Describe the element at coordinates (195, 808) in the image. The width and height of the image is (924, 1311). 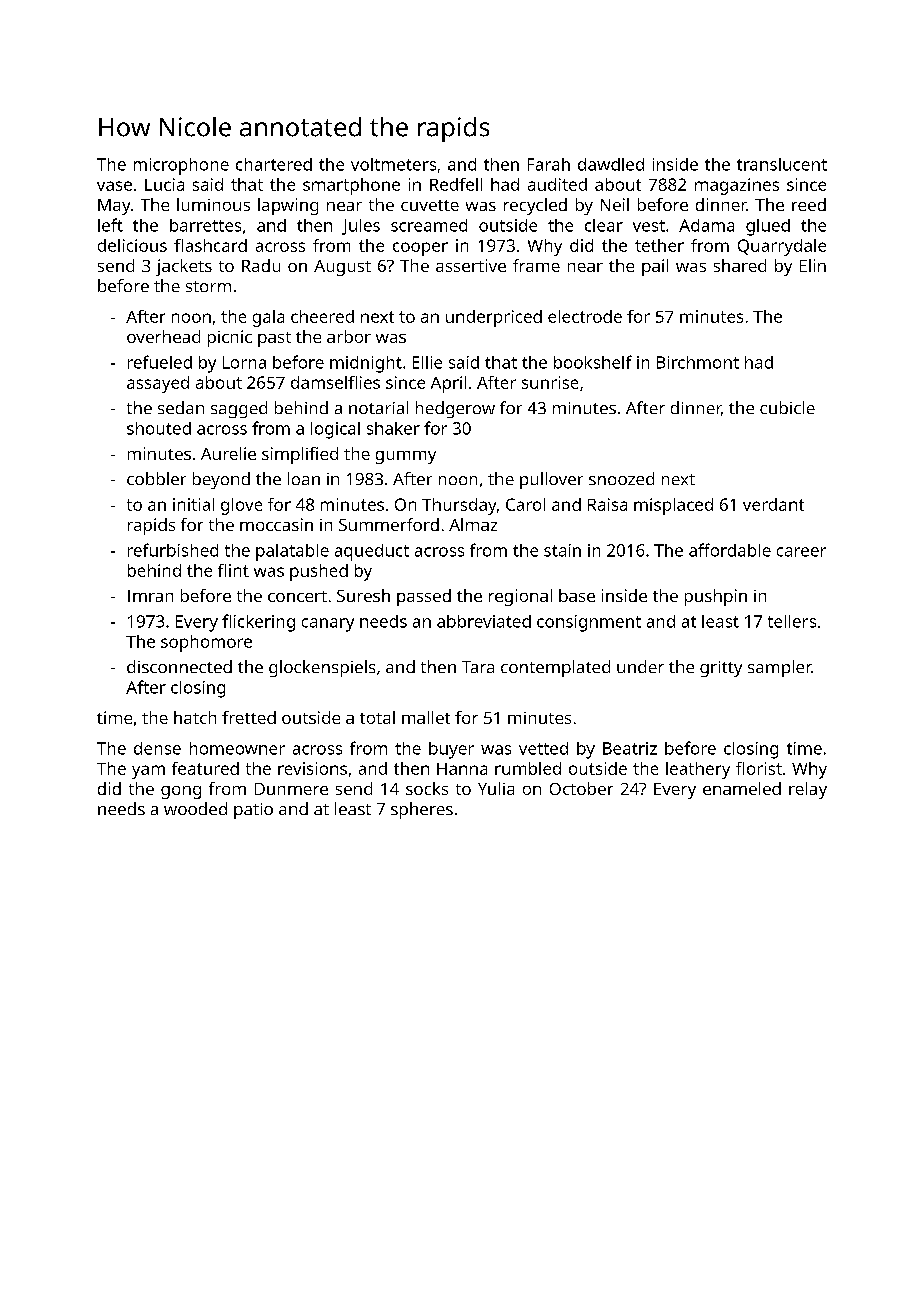
I see `wooded` at that location.
